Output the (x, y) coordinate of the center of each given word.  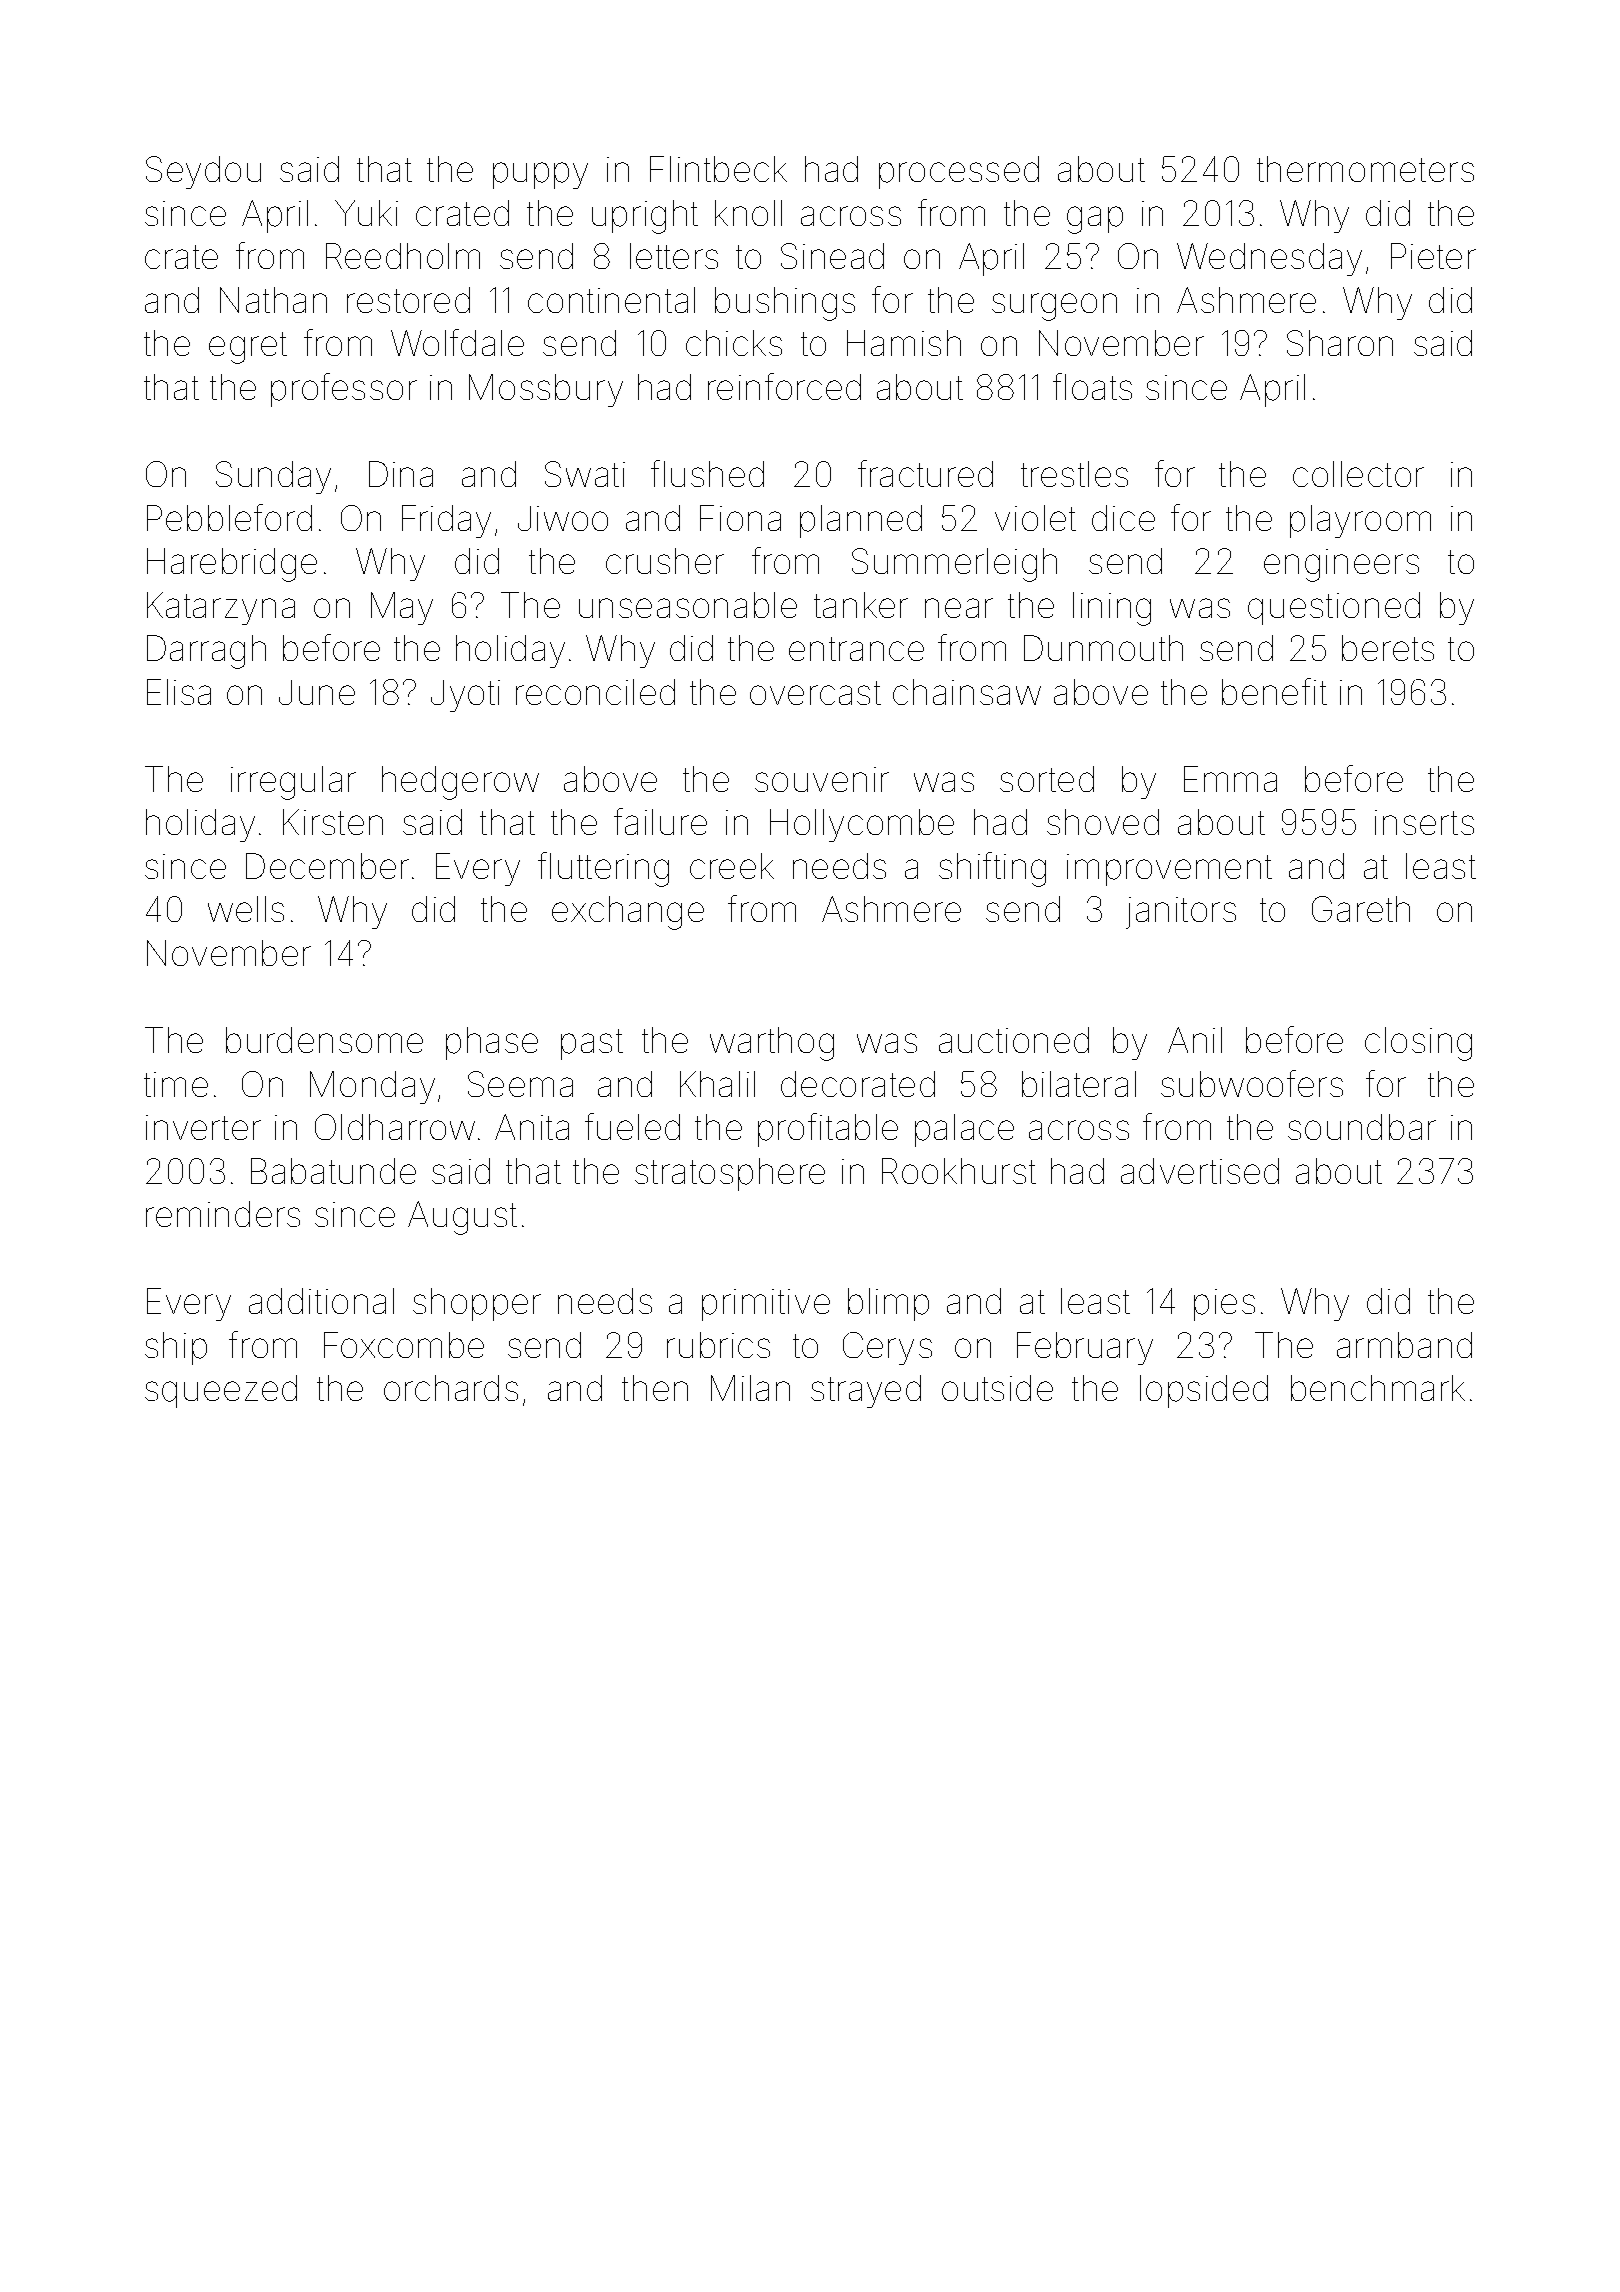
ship (176, 1348)
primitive (766, 1305)
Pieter (1433, 256)
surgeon (1054, 307)
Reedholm (403, 256)
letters (674, 256)
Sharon (1340, 343)
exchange (628, 913)
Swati (585, 474)
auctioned (1014, 1040)
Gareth (1361, 909)
